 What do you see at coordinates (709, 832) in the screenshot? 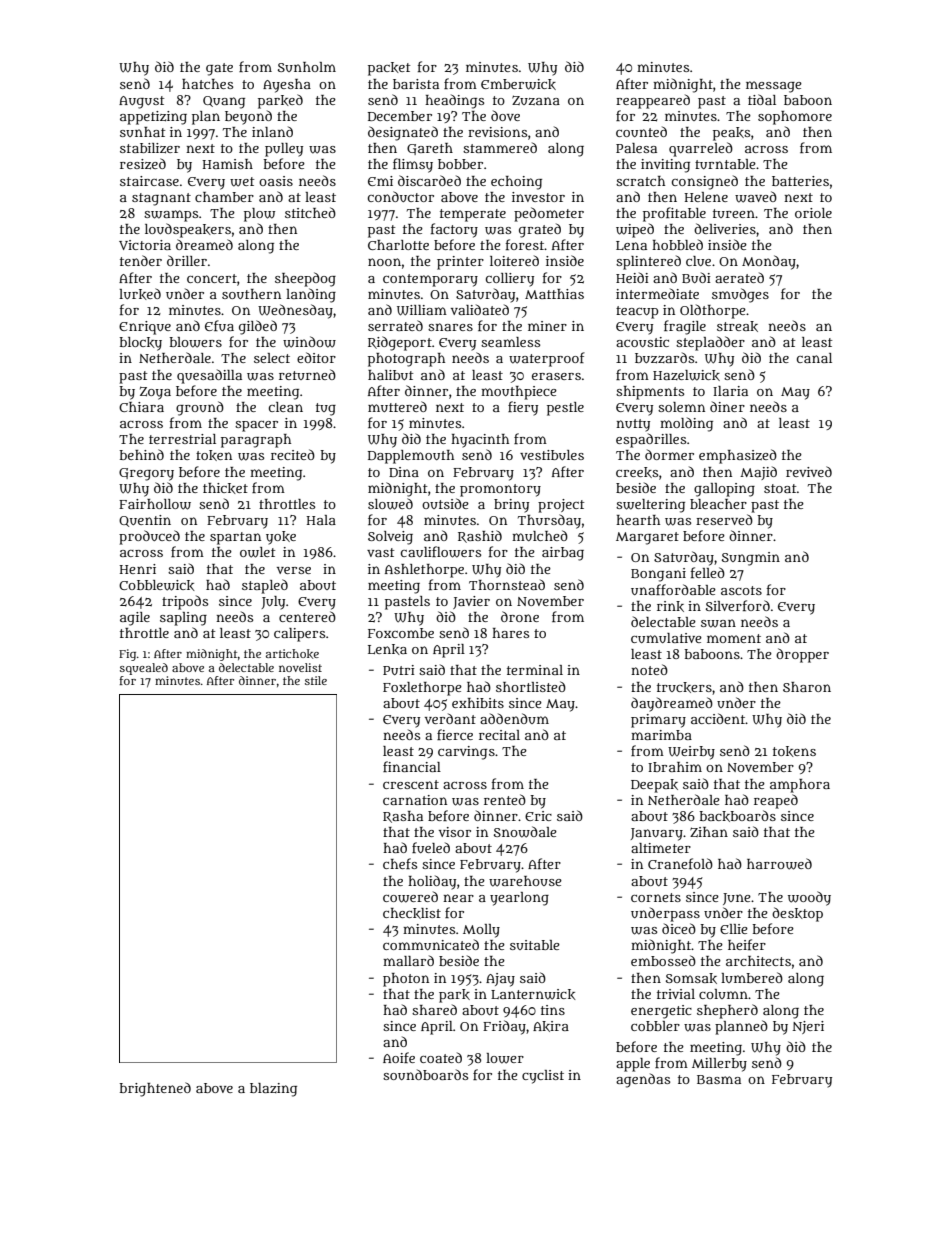
I see `Zihan` at bounding box center [709, 832].
